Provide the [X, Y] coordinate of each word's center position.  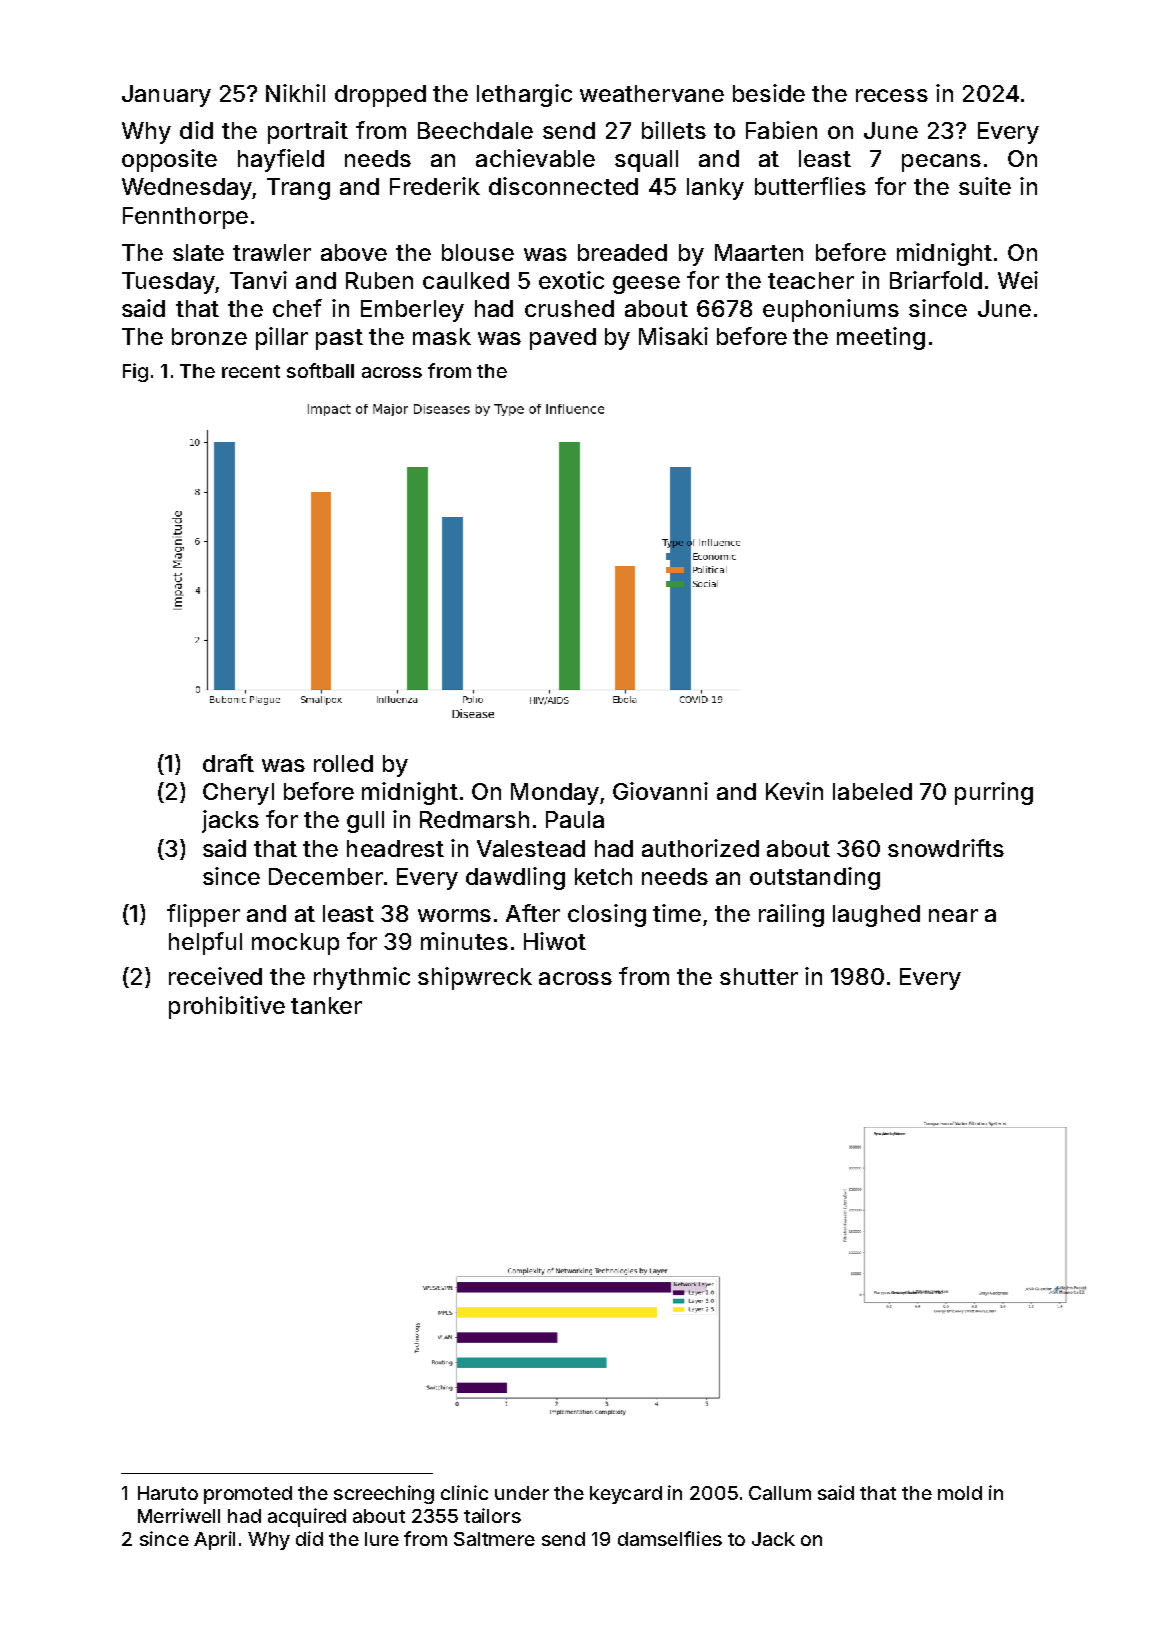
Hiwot [555, 941]
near [953, 915]
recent [251, 371]
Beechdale [475, 130]
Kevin [794, 791]
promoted [248, 1495]
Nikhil [295, 93]
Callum [780, 1493]
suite [985, 186]
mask [442, 336]
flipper [203, 915]
